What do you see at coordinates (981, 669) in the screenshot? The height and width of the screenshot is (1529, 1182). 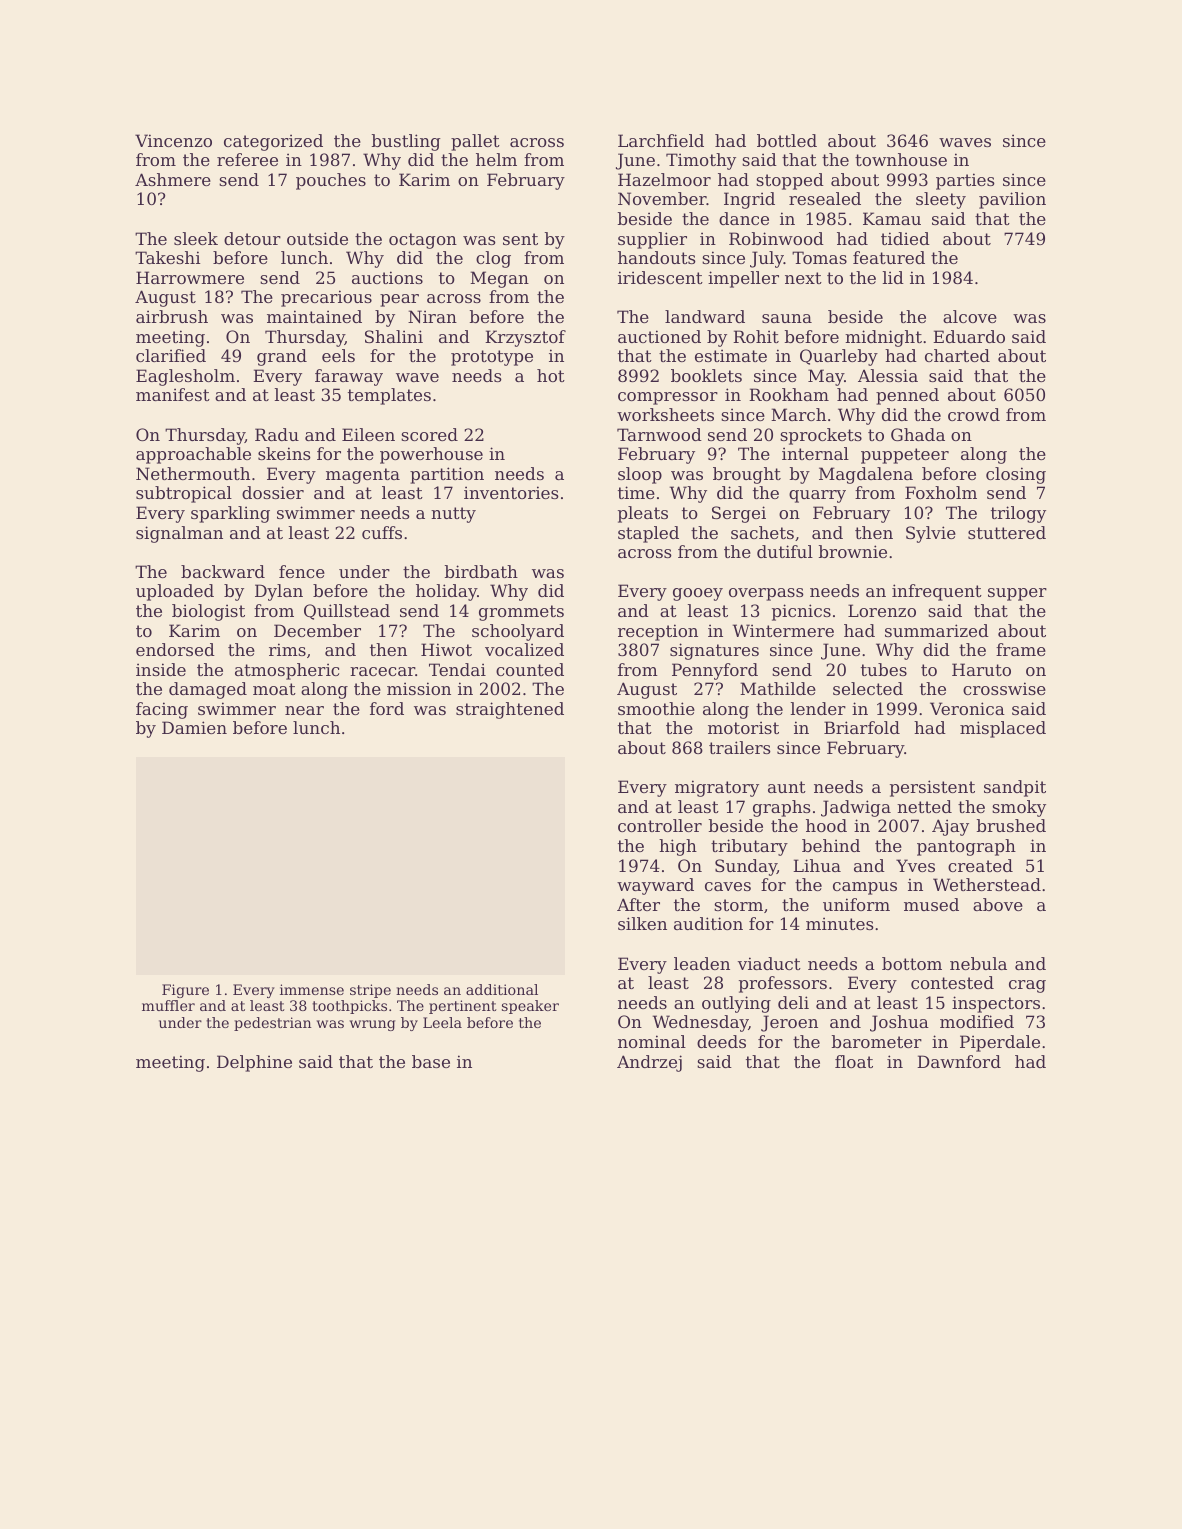 I see `Haruto` at bounding box center [981, 669].
